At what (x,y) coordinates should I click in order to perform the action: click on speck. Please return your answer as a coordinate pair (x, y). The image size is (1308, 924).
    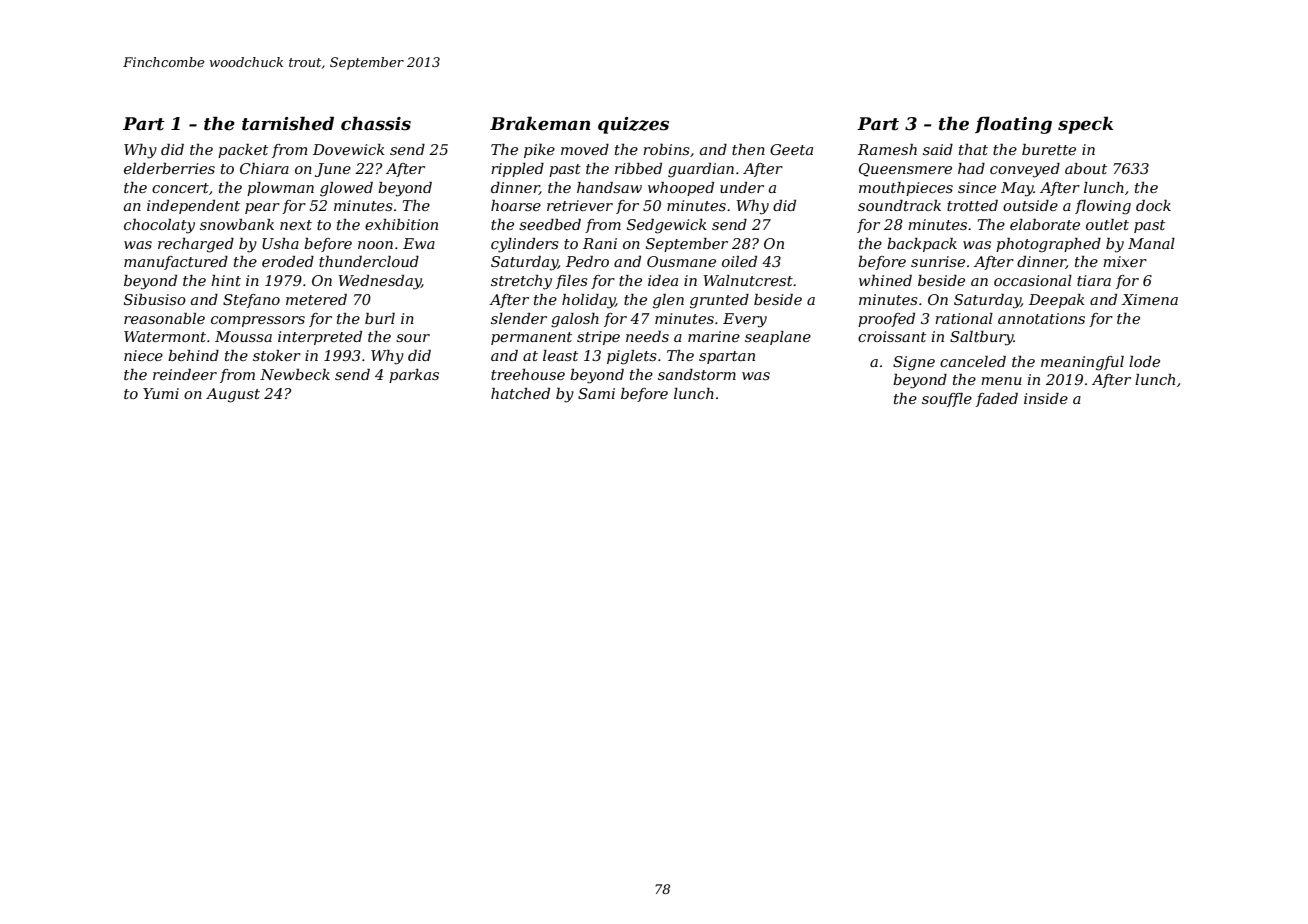
    Looking at the image, I should click on (1086, 125).
